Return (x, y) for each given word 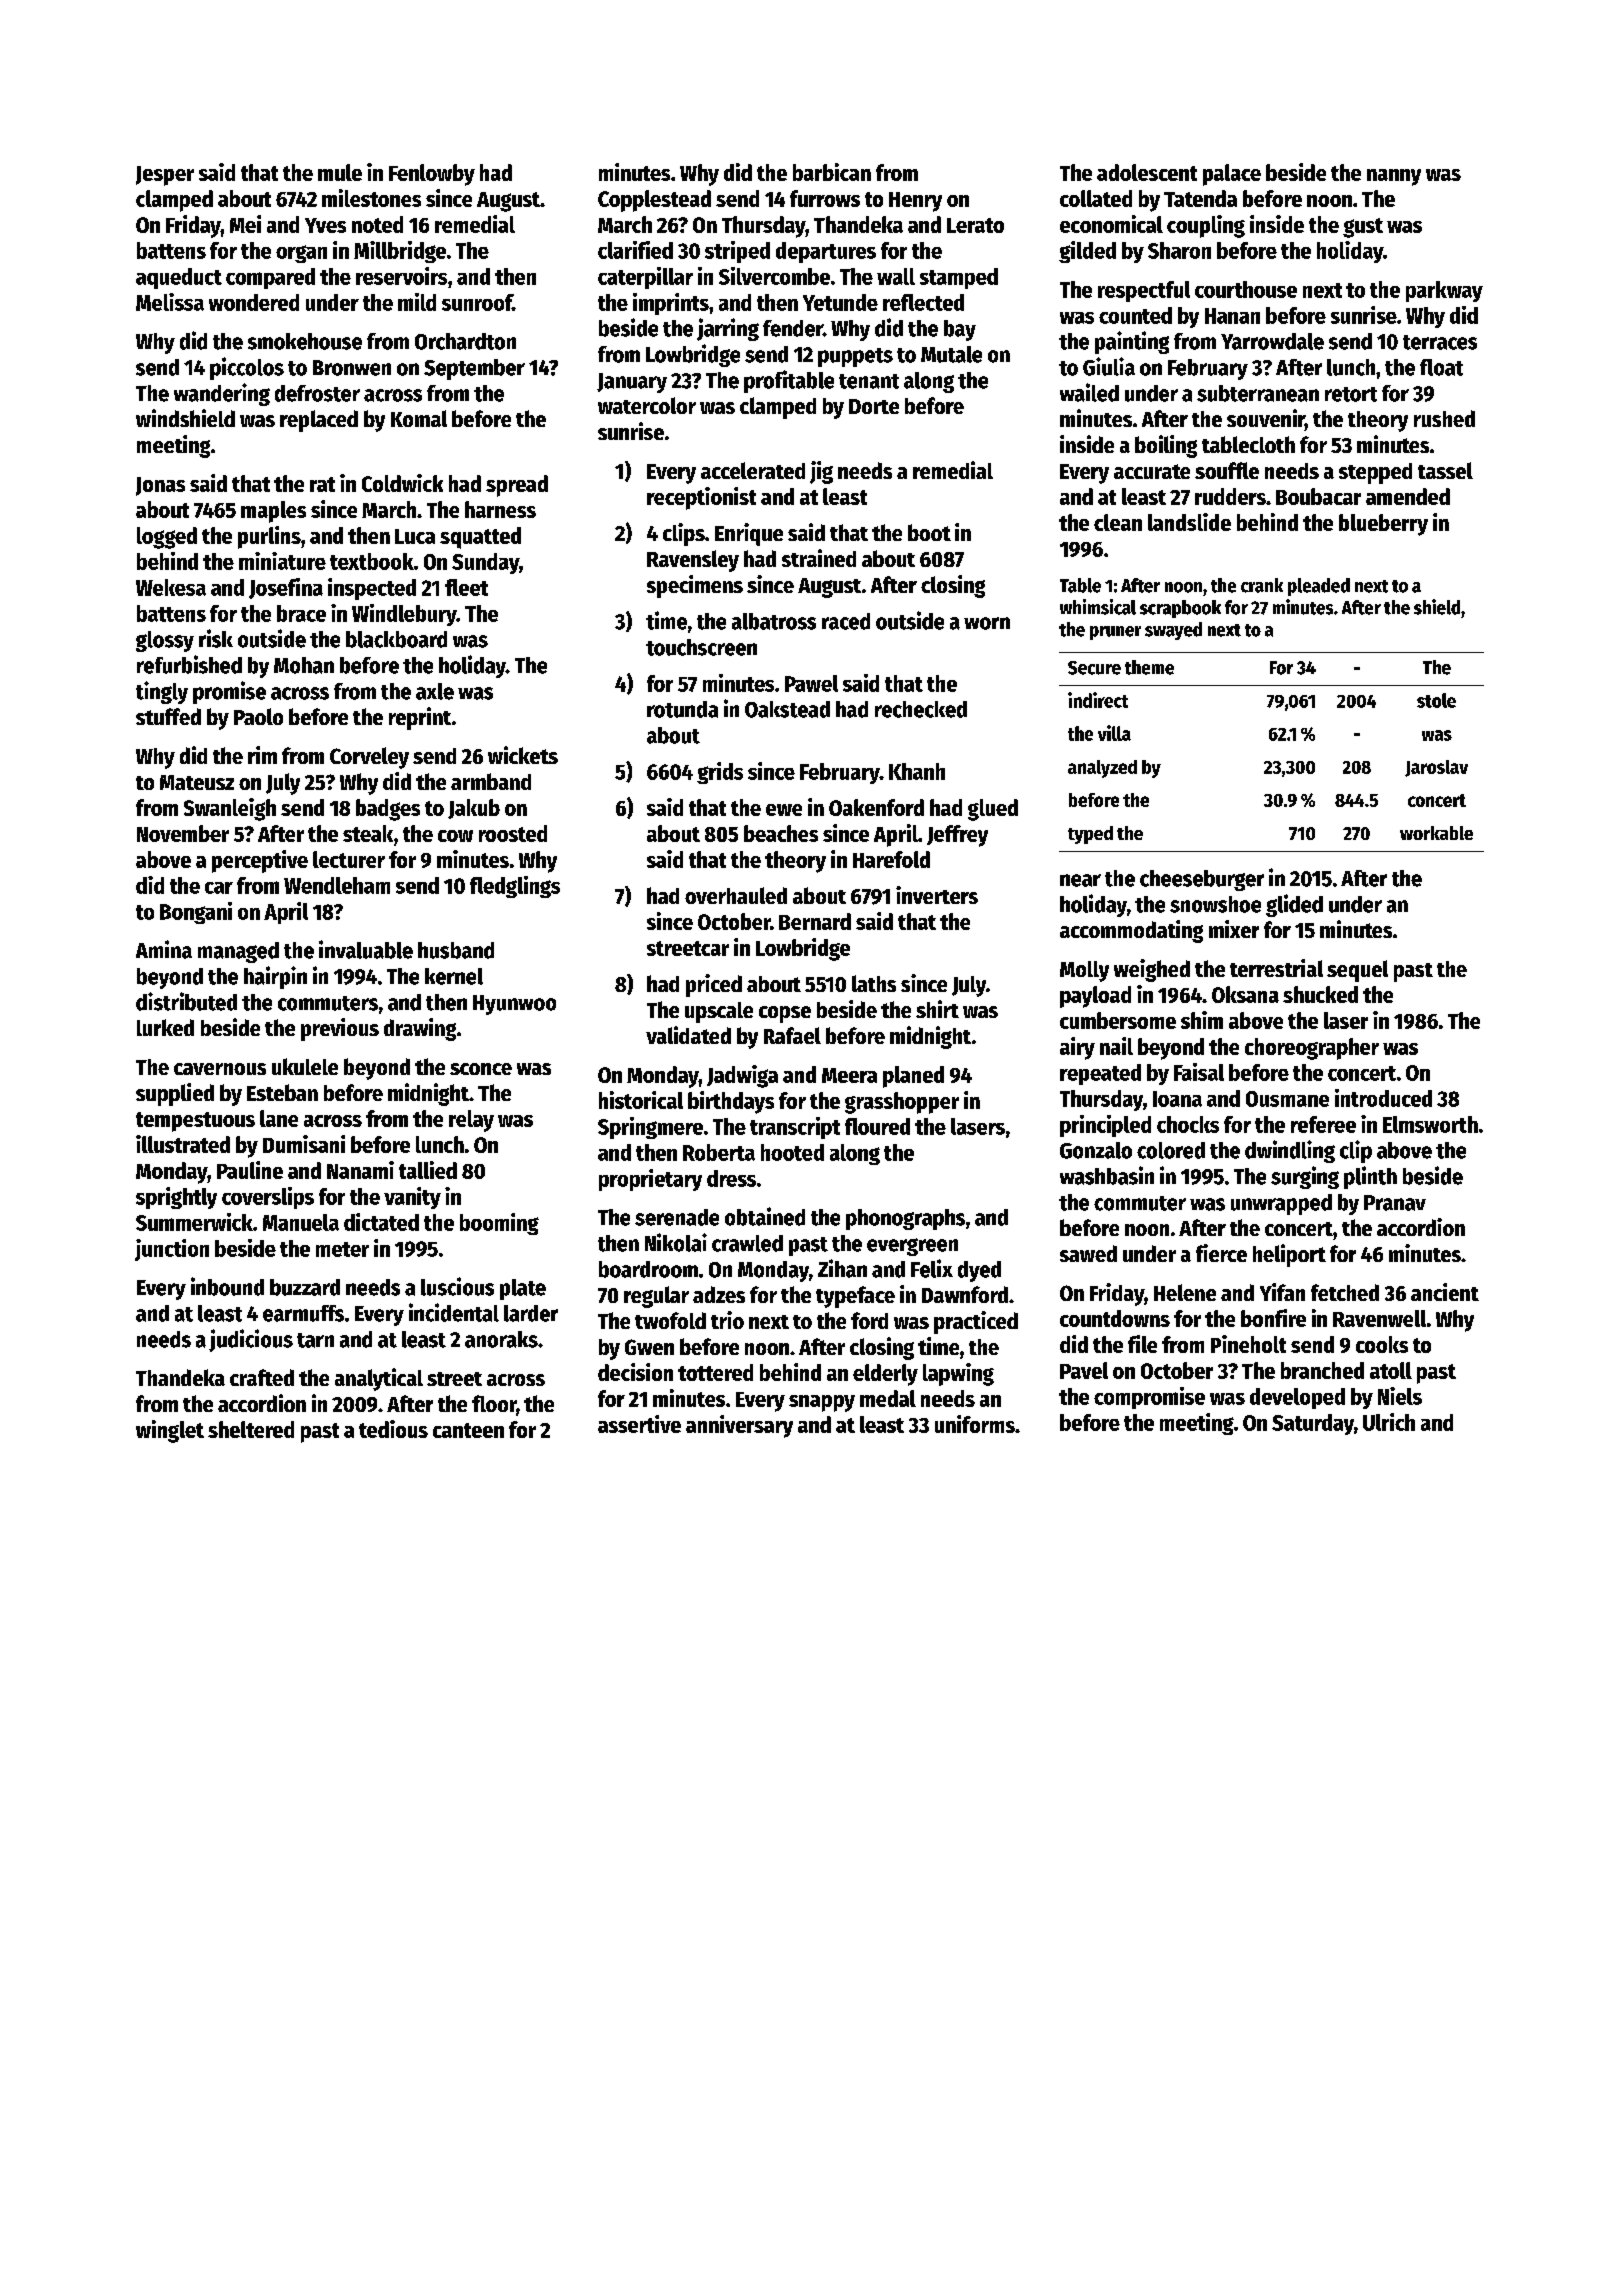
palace (1232, 175)
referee (1323, 1124)
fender (793, 328)
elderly (885, 1375)
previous (340, 1029)
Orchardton (465, 341)
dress (731, 1178)
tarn (315, 1340)
